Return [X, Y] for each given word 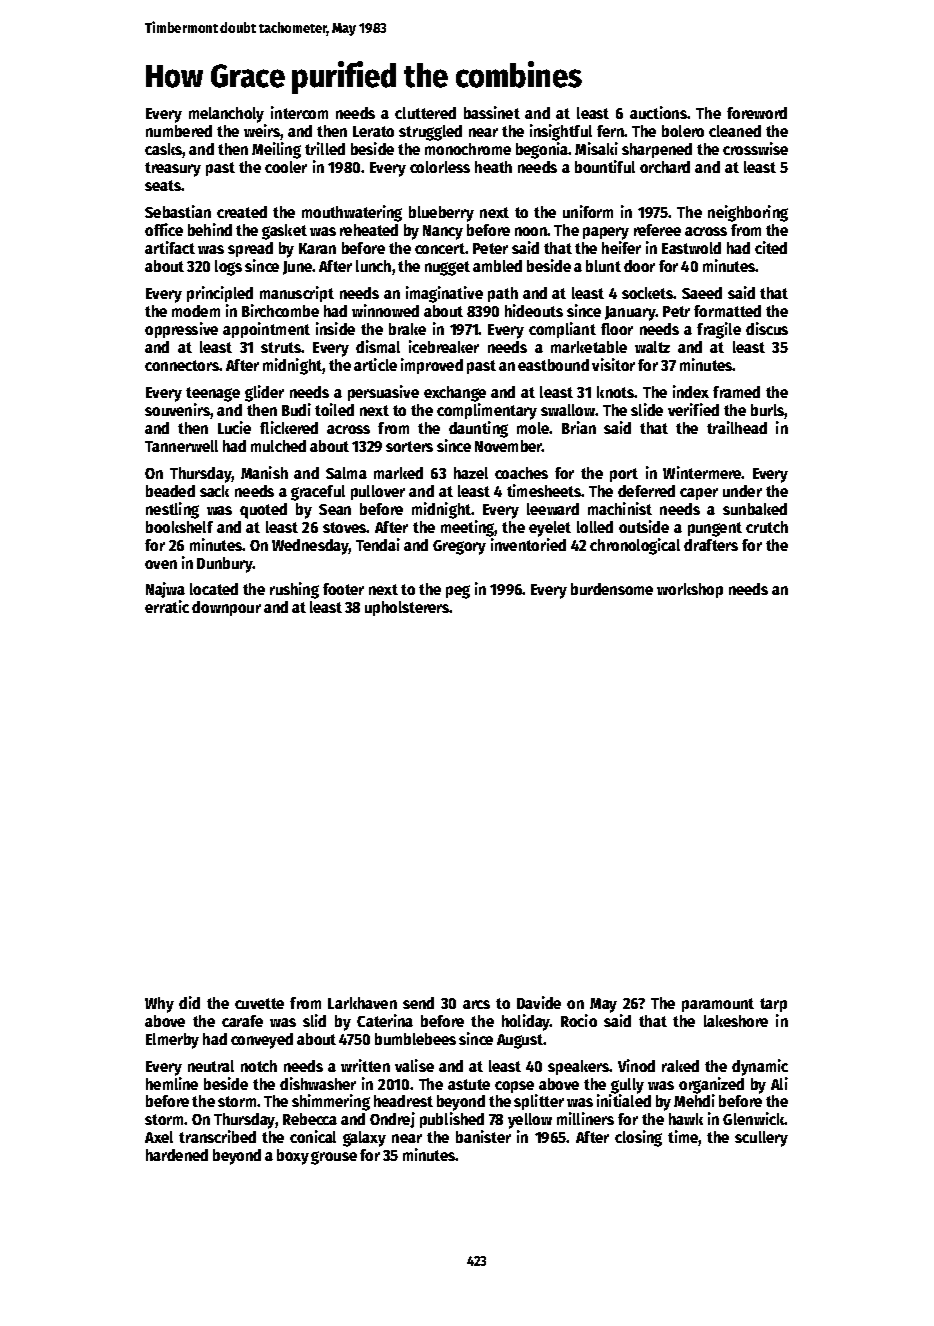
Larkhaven [362, 1003]
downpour [226, 608]
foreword [757, 113]
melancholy [226, 115]
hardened [177, 1155]
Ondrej [392, 1120]
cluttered [425, 113]
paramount [718, 1005]
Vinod [636, 1065]
